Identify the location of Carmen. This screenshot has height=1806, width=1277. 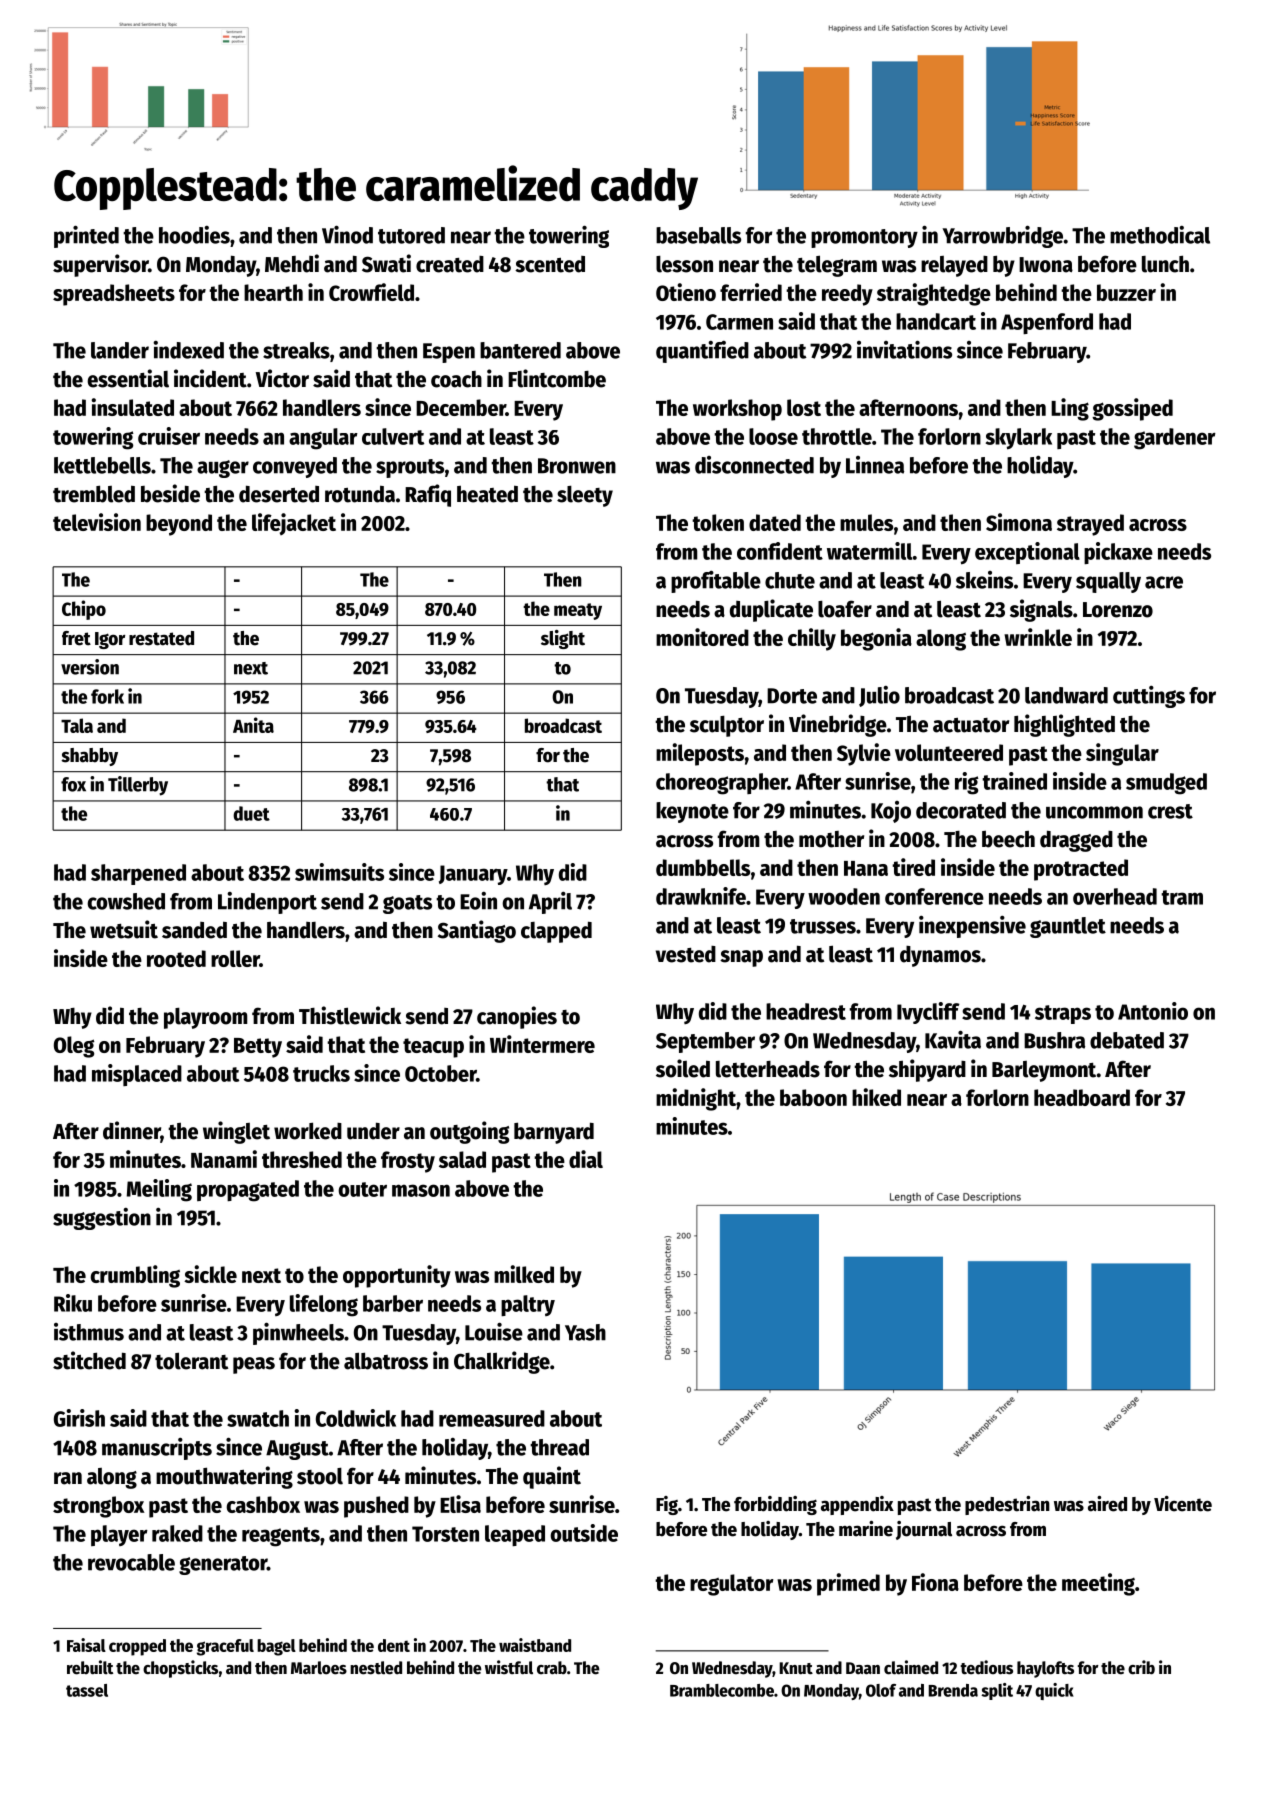
(739, 322).
